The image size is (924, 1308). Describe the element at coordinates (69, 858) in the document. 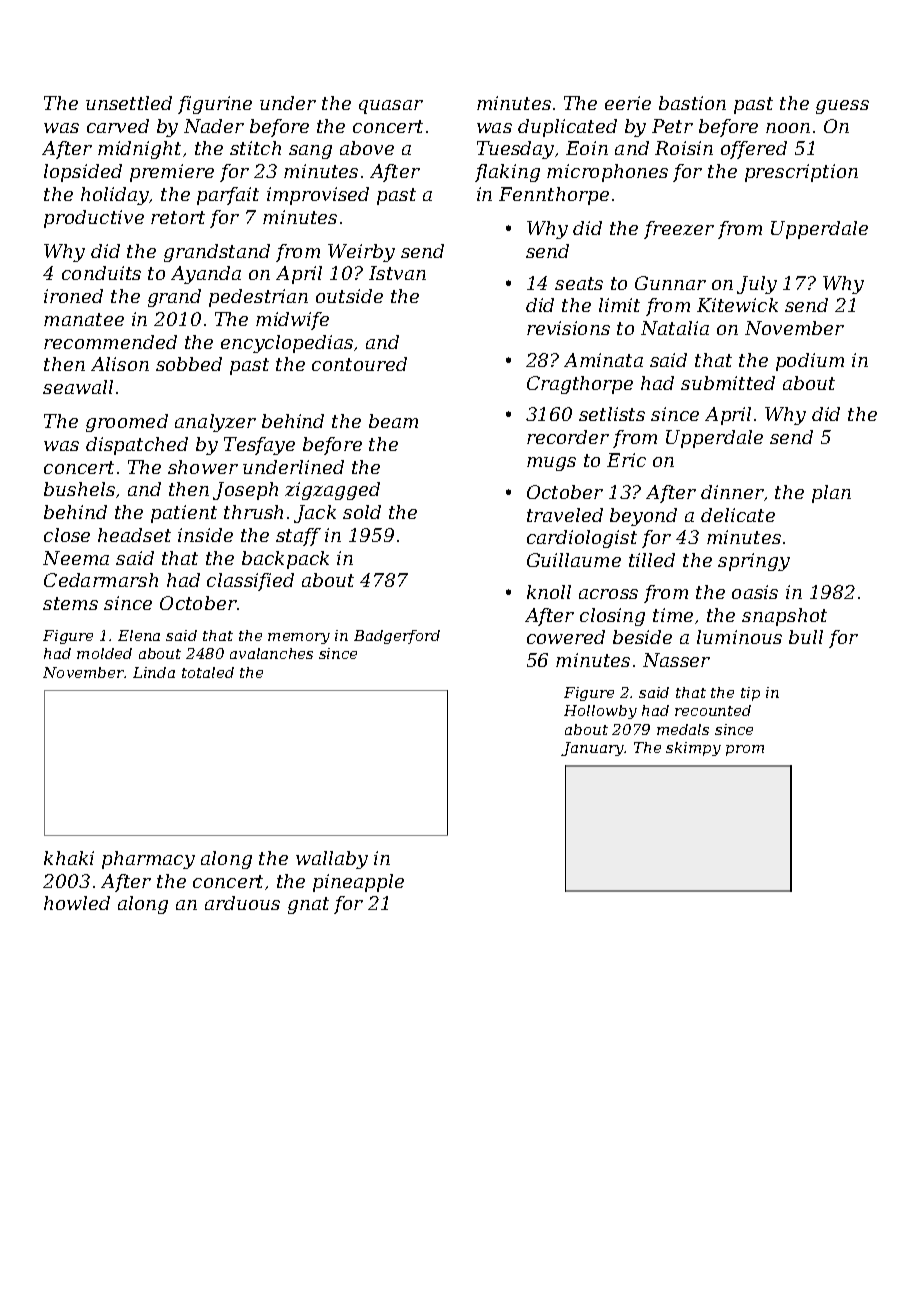

I see `khaki` at that location.
